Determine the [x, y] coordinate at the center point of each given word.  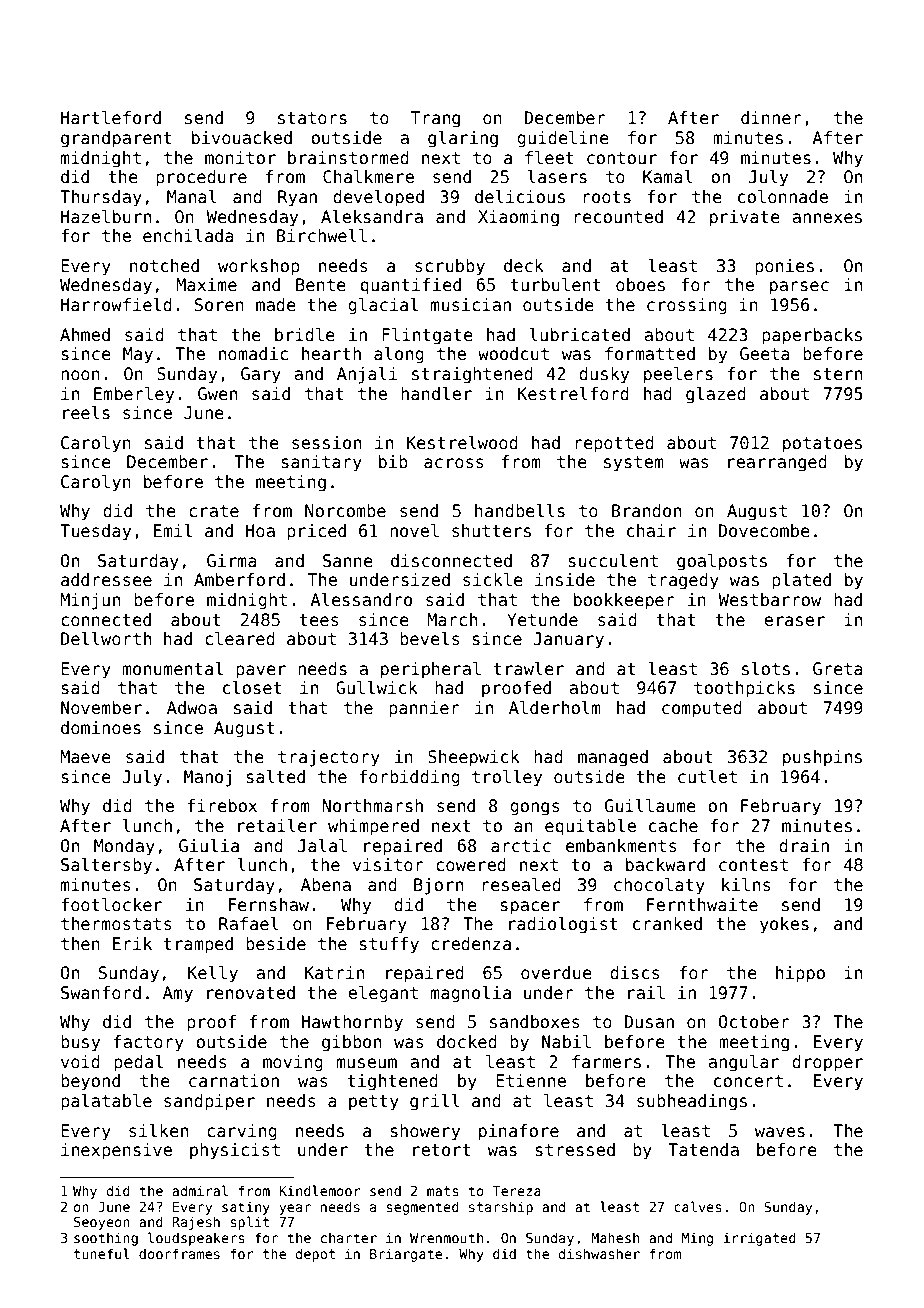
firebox [222, 806]
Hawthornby [352, 1023]
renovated [251, 993]
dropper [827, 1063]
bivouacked [242, 138]
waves [780, 1132]
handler [436, 394]
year [295, 1209]
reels [86, 413]
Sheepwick [474, 758]
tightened [392, 1082]
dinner [771, 117]
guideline [563, 139]
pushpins [822, 758]
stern [838, 374]
